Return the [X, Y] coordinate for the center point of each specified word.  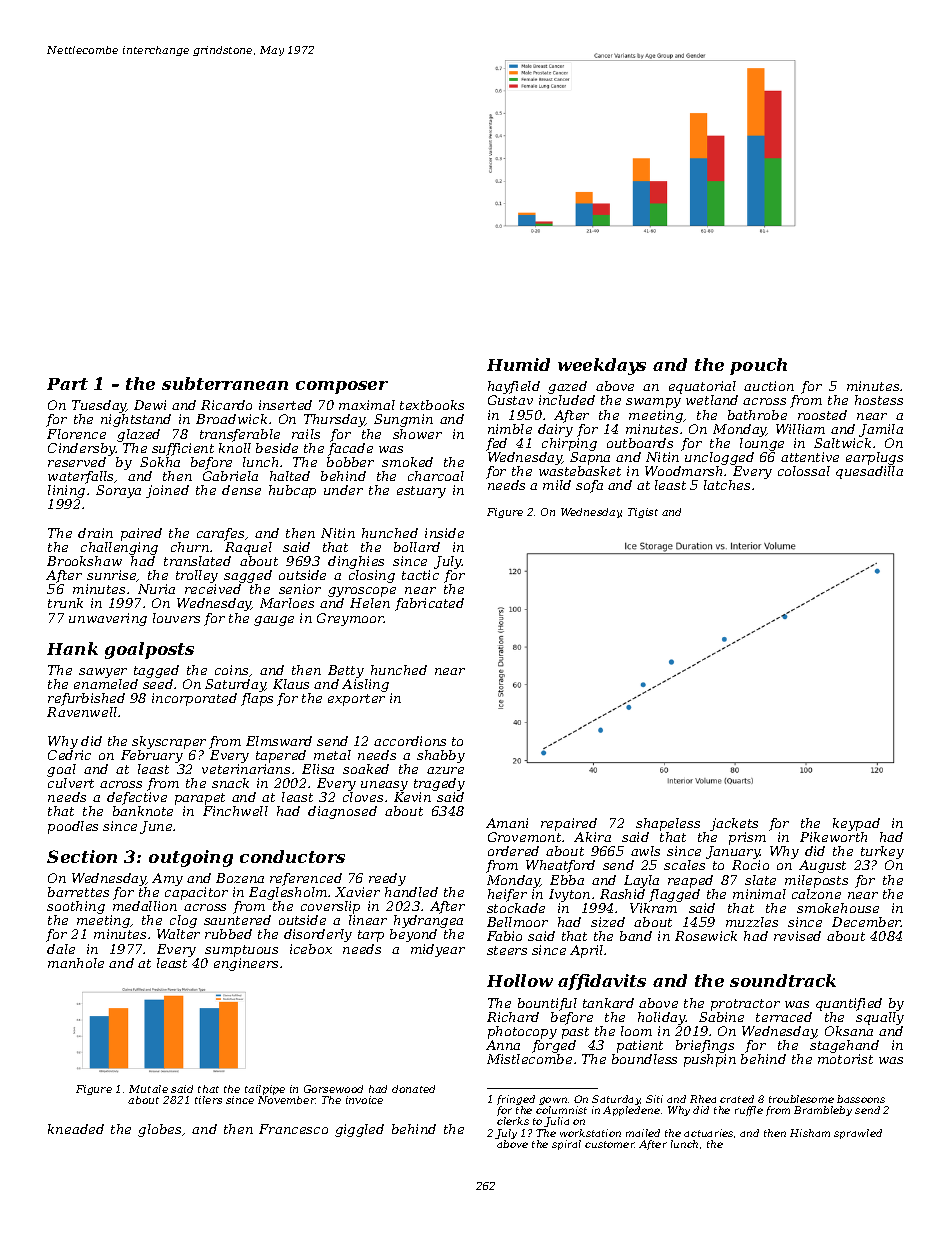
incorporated [194, 699]
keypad [856, 824]
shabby [441, 756]
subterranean [225, 383]
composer [342, 387]
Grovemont [524, 837]
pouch [758, 366]
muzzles [752, 922]
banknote [143, 811]
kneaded [76, 1129]
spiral [566, 1145]
